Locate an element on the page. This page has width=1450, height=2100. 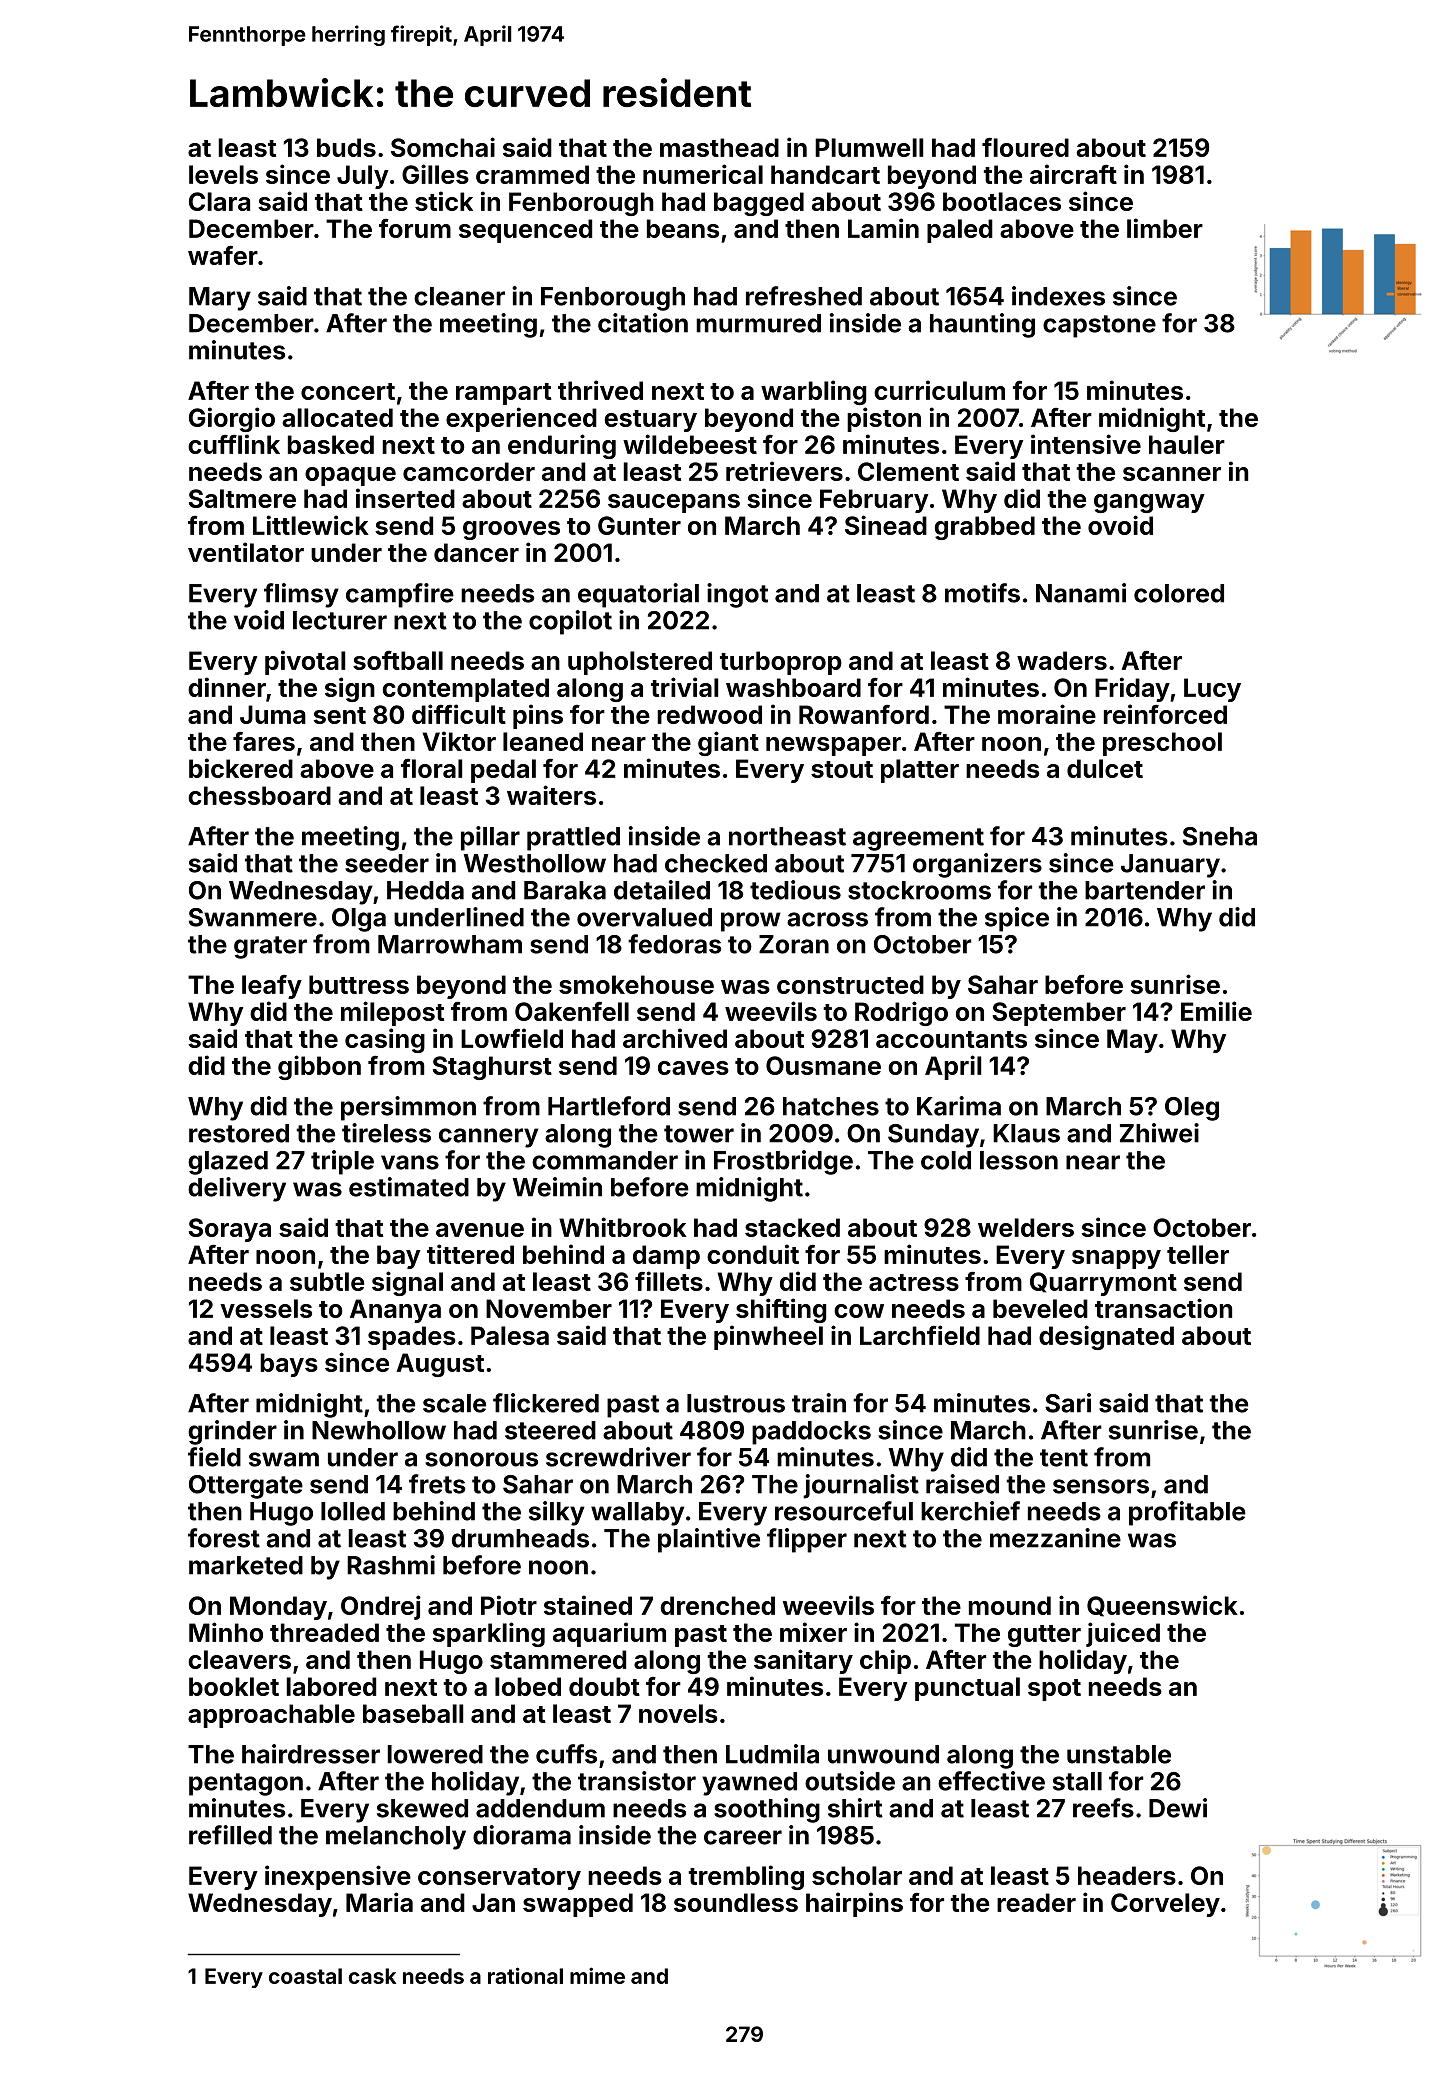
limber is located at coordinates (1165, 228).
